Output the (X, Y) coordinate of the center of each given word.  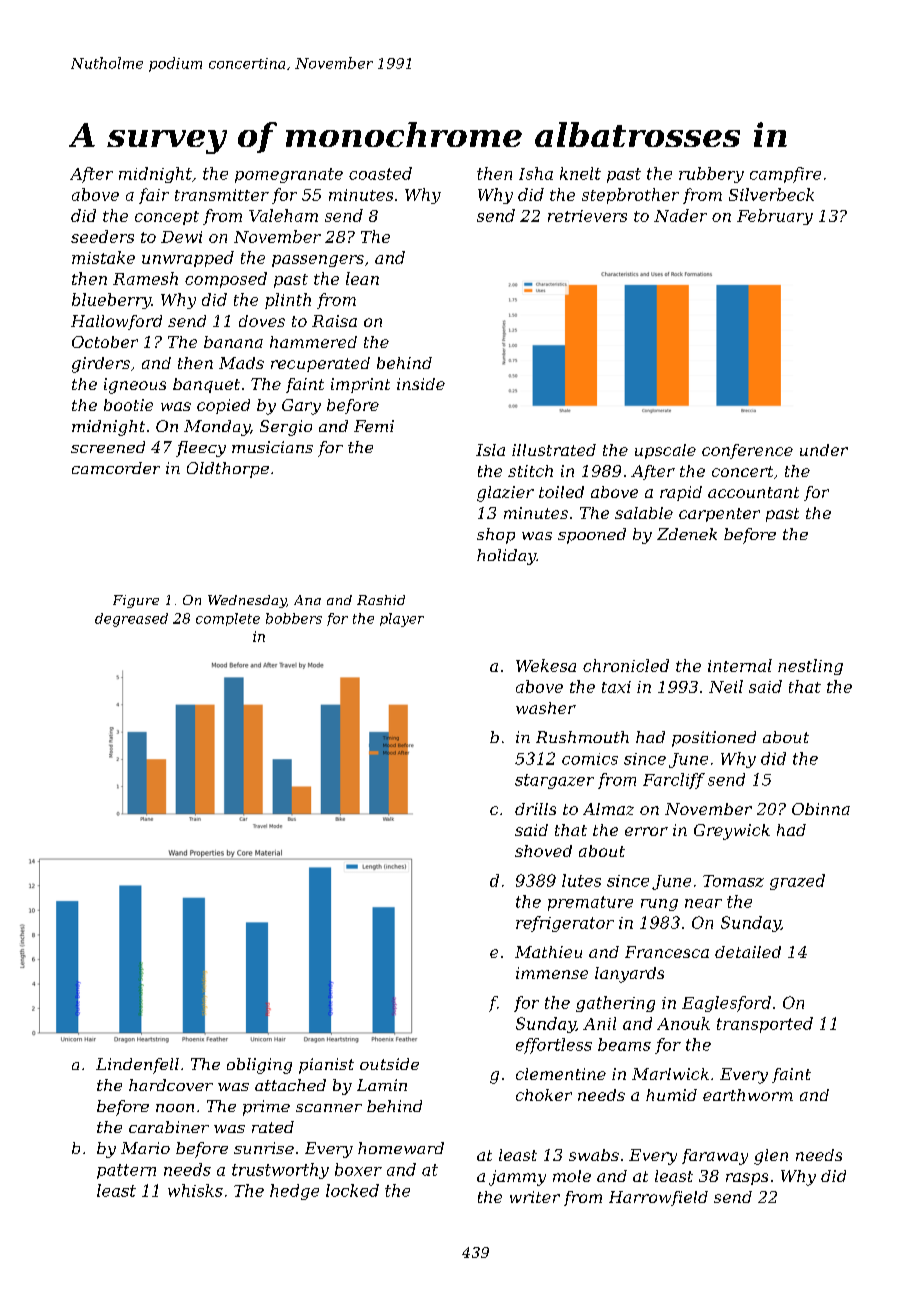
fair (154, 196)
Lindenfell (137, 1066)
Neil (726, 686)
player (402, 620)
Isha (536, 173)
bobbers (294, 618)
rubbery (711, 175)
